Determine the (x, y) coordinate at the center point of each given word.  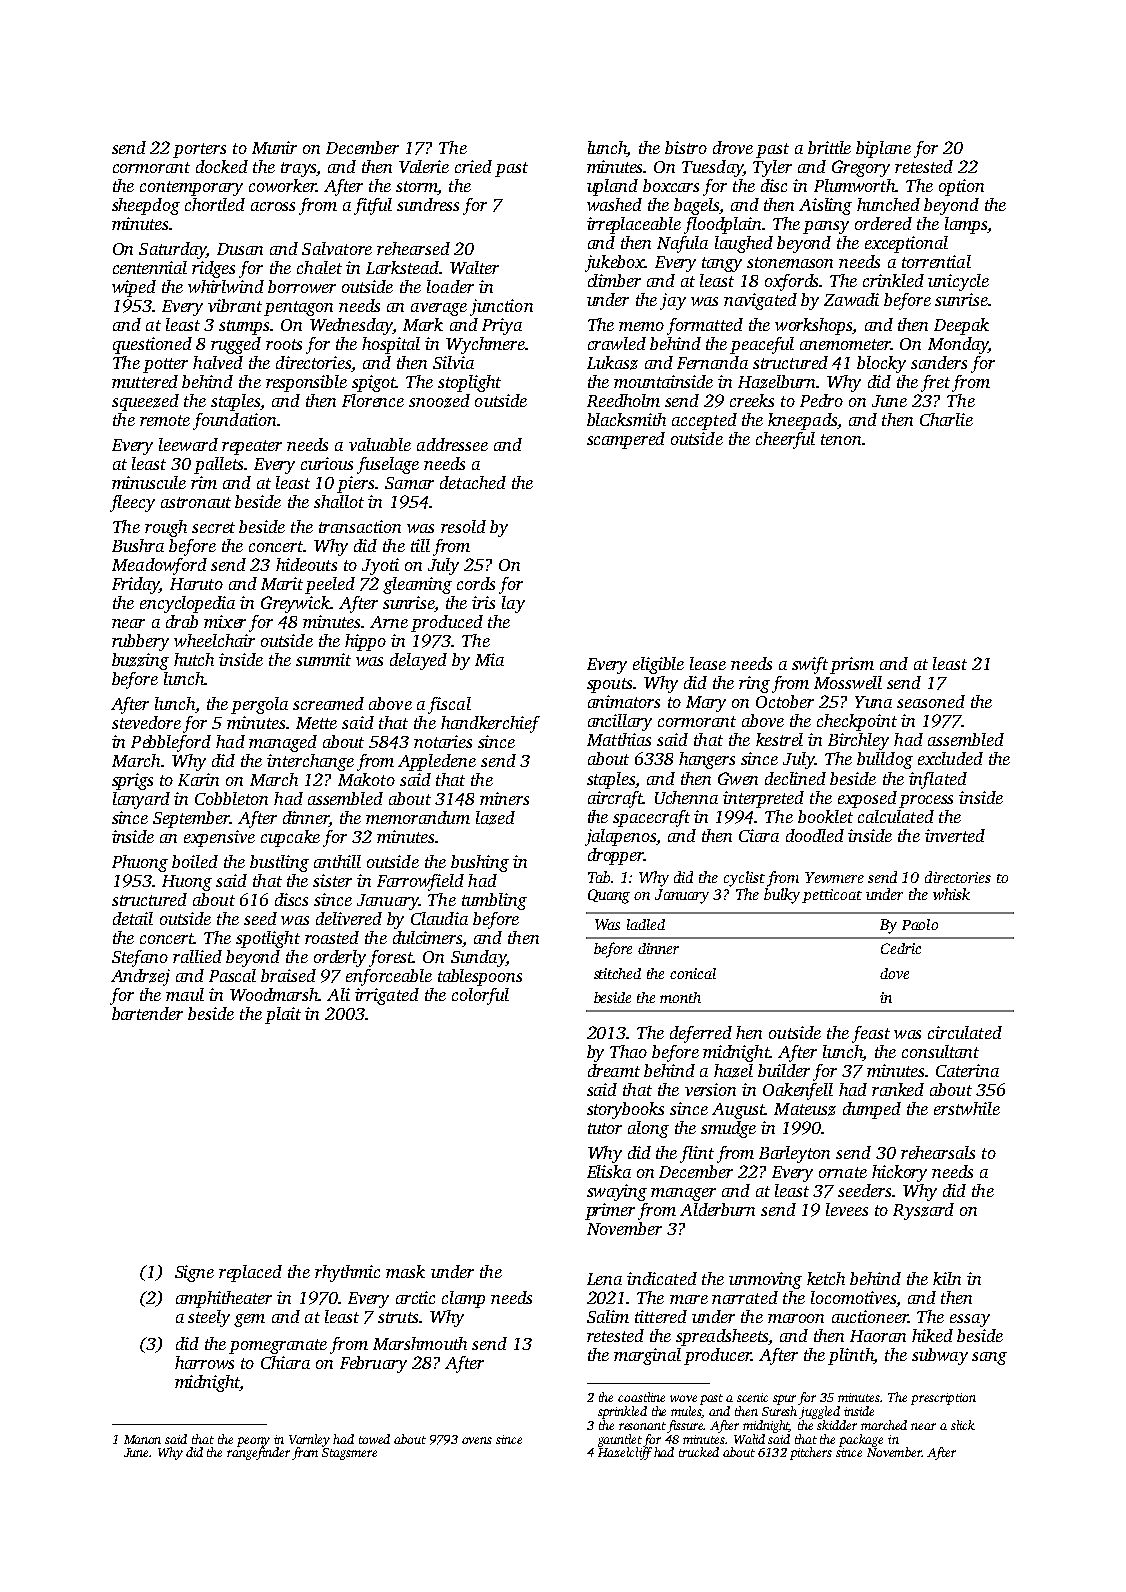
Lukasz (612, 363)
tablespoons (480, 977)
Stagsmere (349, 1454)
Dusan (240, 249)
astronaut (196, 502)
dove (894, 973)
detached (473, 482)
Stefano (140, 958)
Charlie (946, 419)
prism (852, 665)
